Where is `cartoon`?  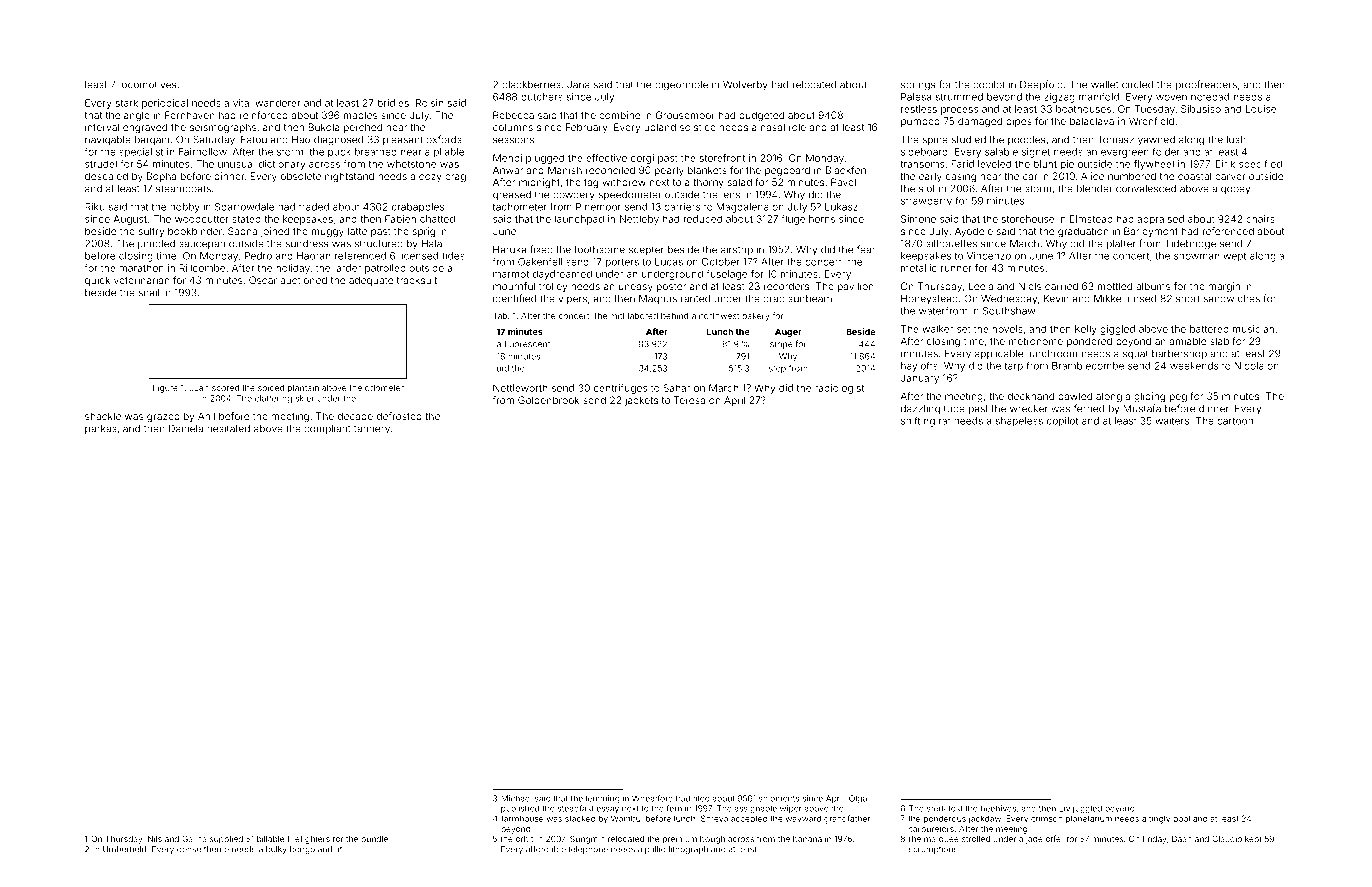 cartoon is located at coordinates (1235, 421).
